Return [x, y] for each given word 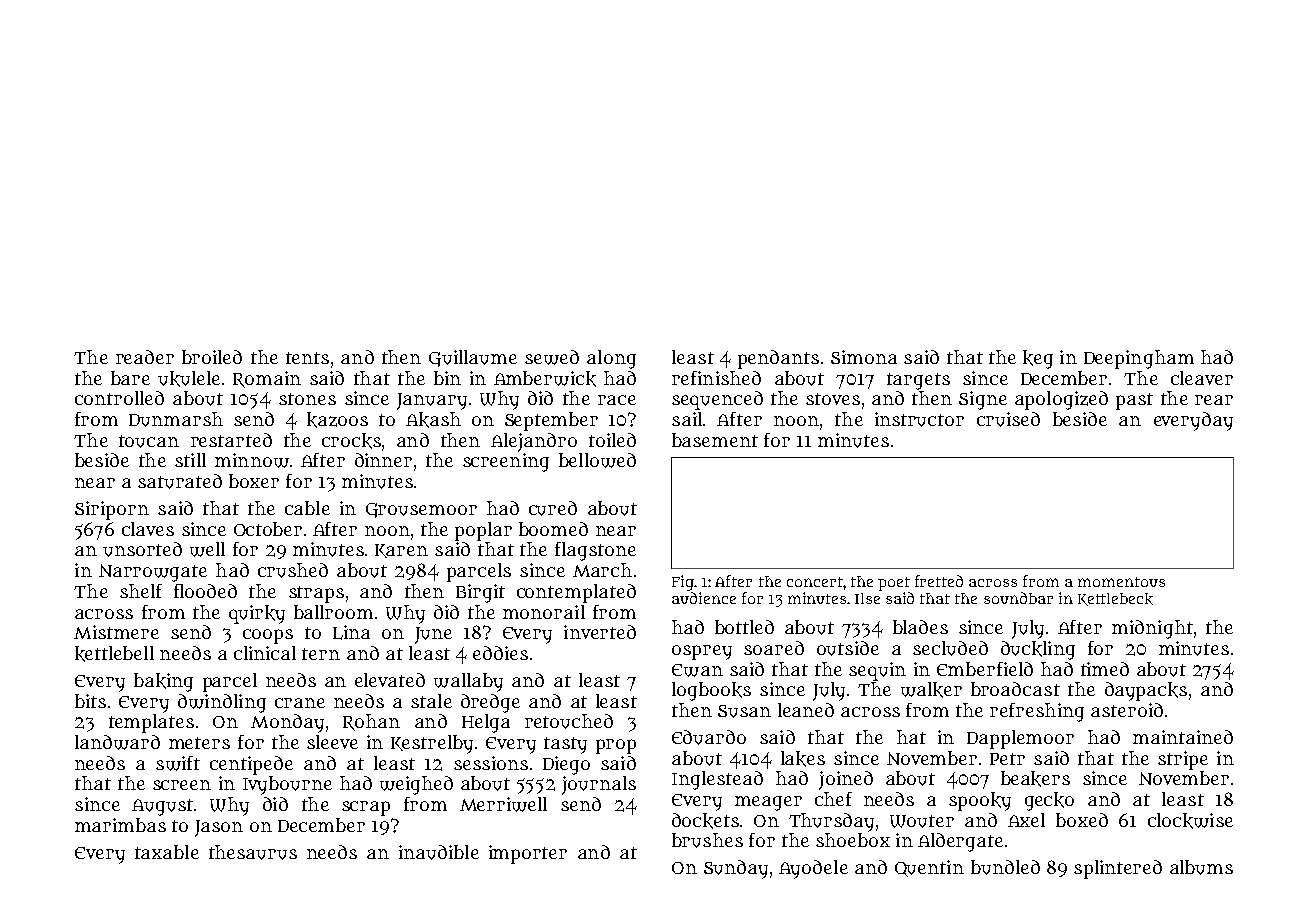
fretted [939, 581]
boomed [553, 529]
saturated [180, 481]
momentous [1121, 582]
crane [300, 703]
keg [1038, 359]
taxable [167, 852]
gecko [1049, 801]
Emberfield [985, 669]
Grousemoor [421, 510]
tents [307, 358]
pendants [778, 359]
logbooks [711, 691]
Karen [401, 551]
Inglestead [717, 780]
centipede [251, 765]
